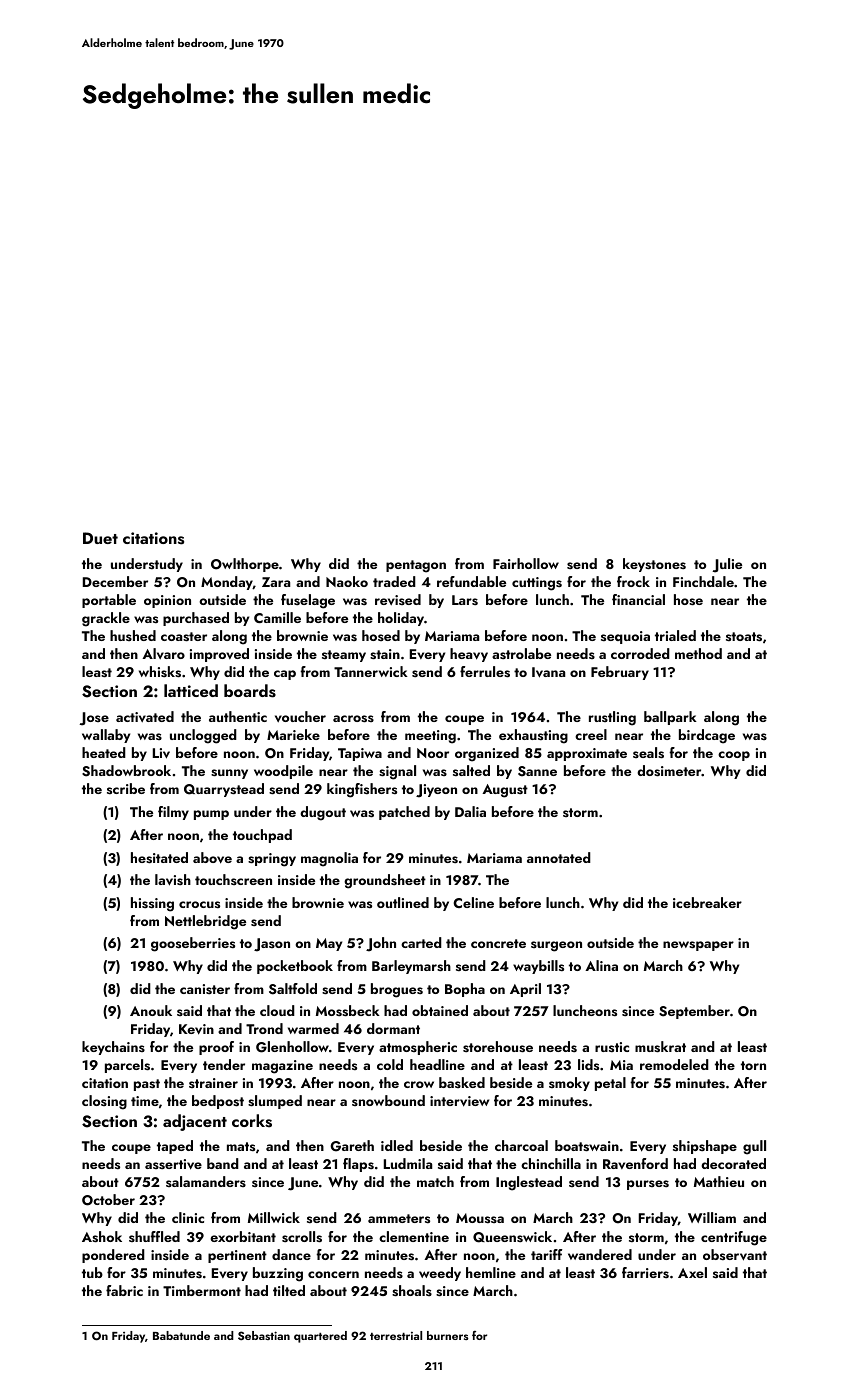 The height and width of the page is (1400, 849). Describe the element at coordinates (727, 565) in the page. I see `Julie` at that location.
